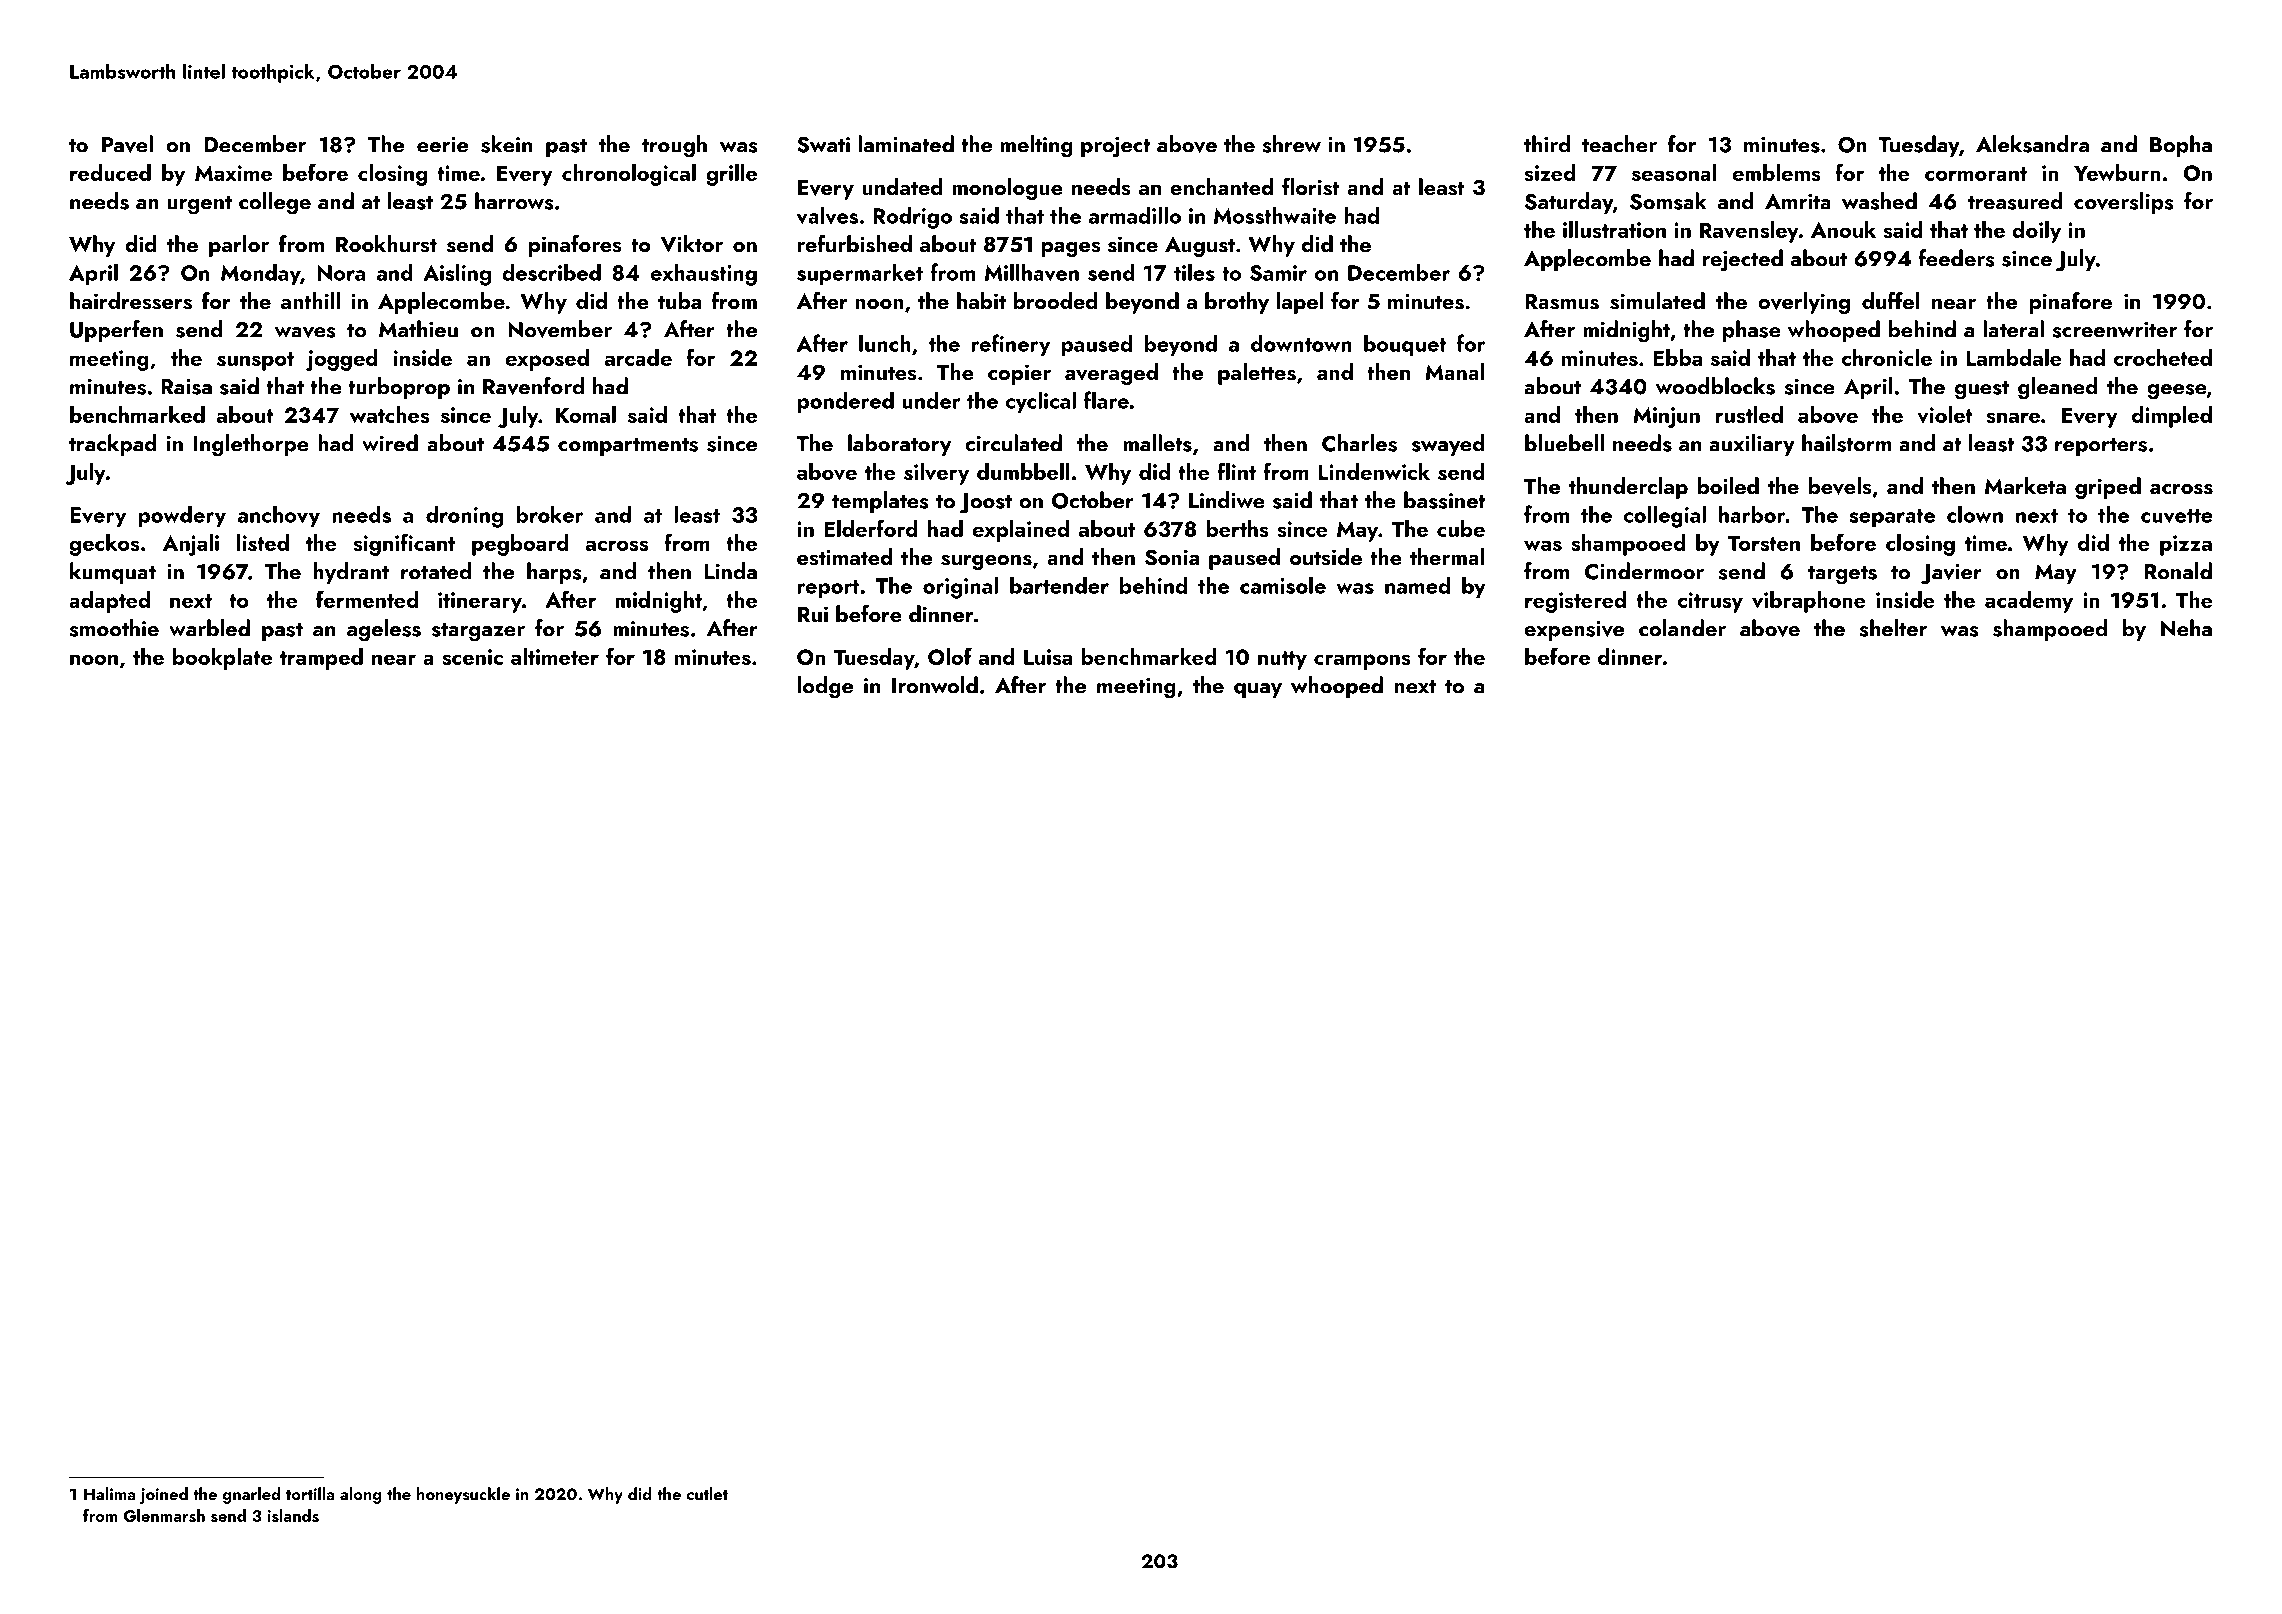 This screenshot has width=2282, height=1614. I want to click on shelter, so click(1893, 628).
